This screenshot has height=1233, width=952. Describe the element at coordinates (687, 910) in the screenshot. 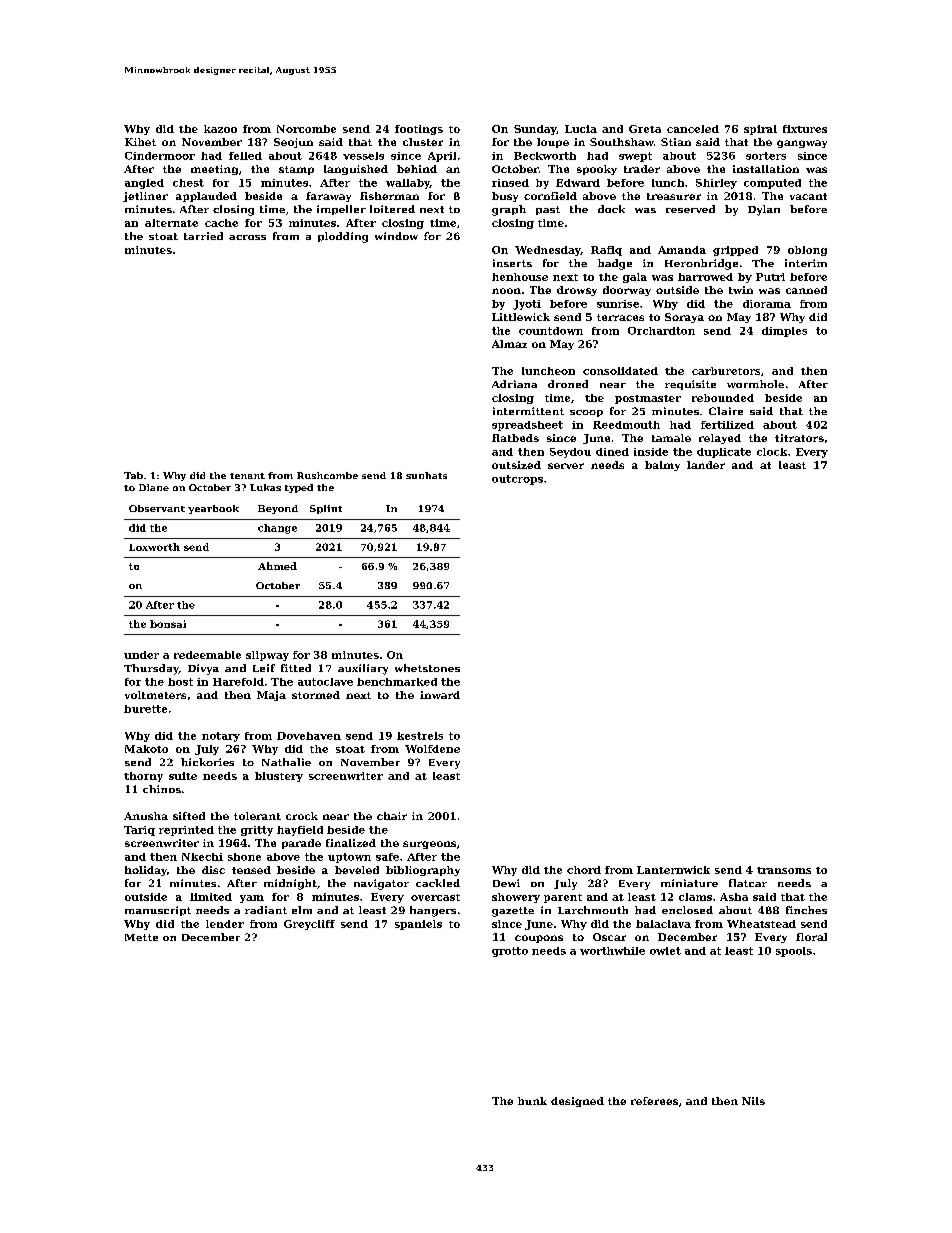

I see `enclosed` at that location.
